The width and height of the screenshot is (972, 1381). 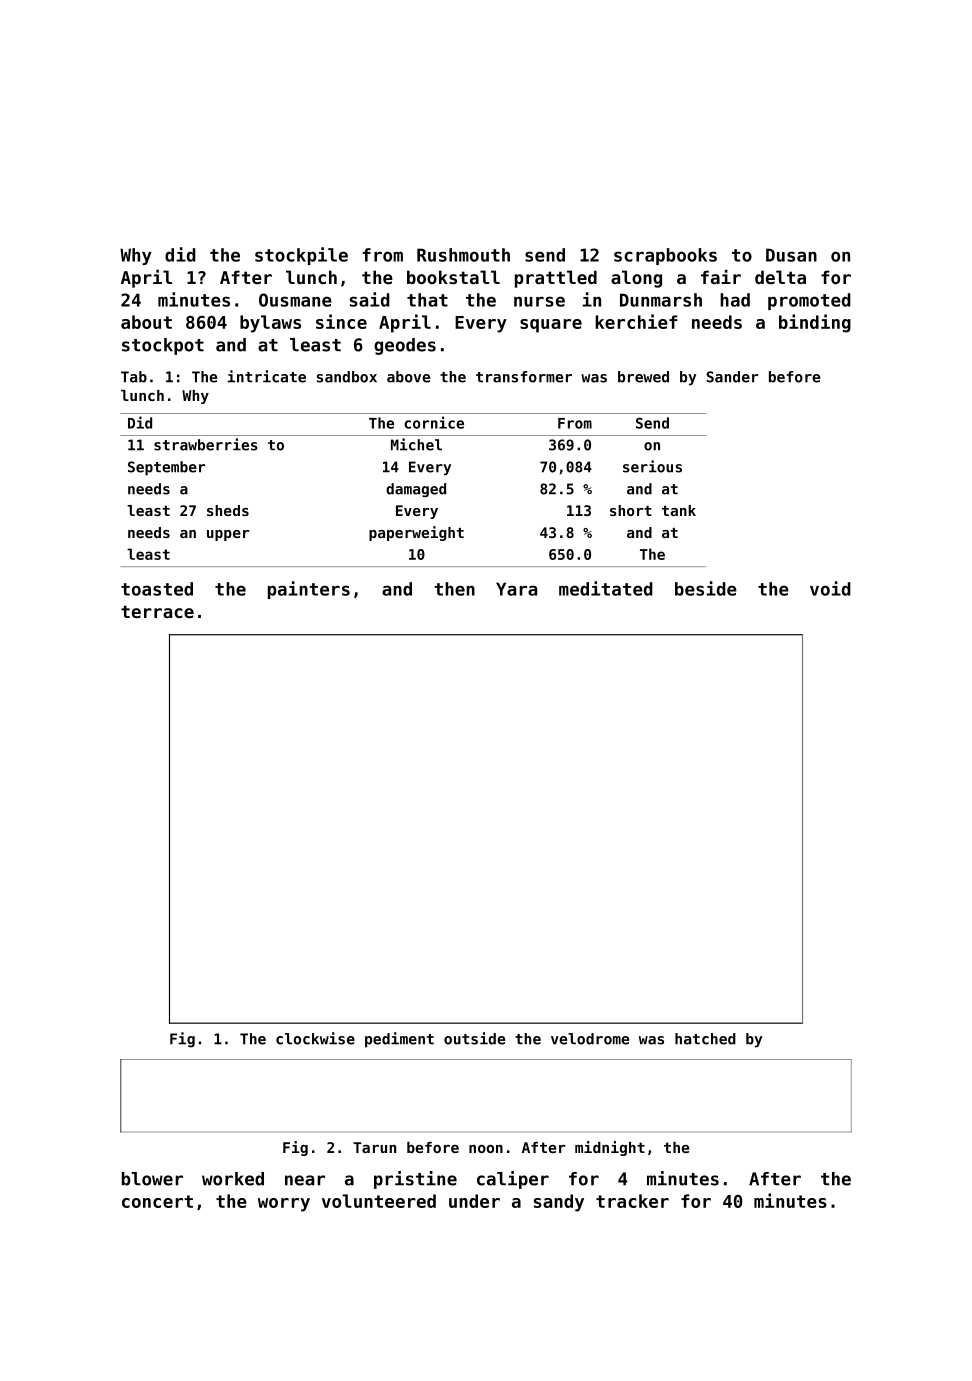 I want to click on clockwise, so click(x=315, y=1038).
